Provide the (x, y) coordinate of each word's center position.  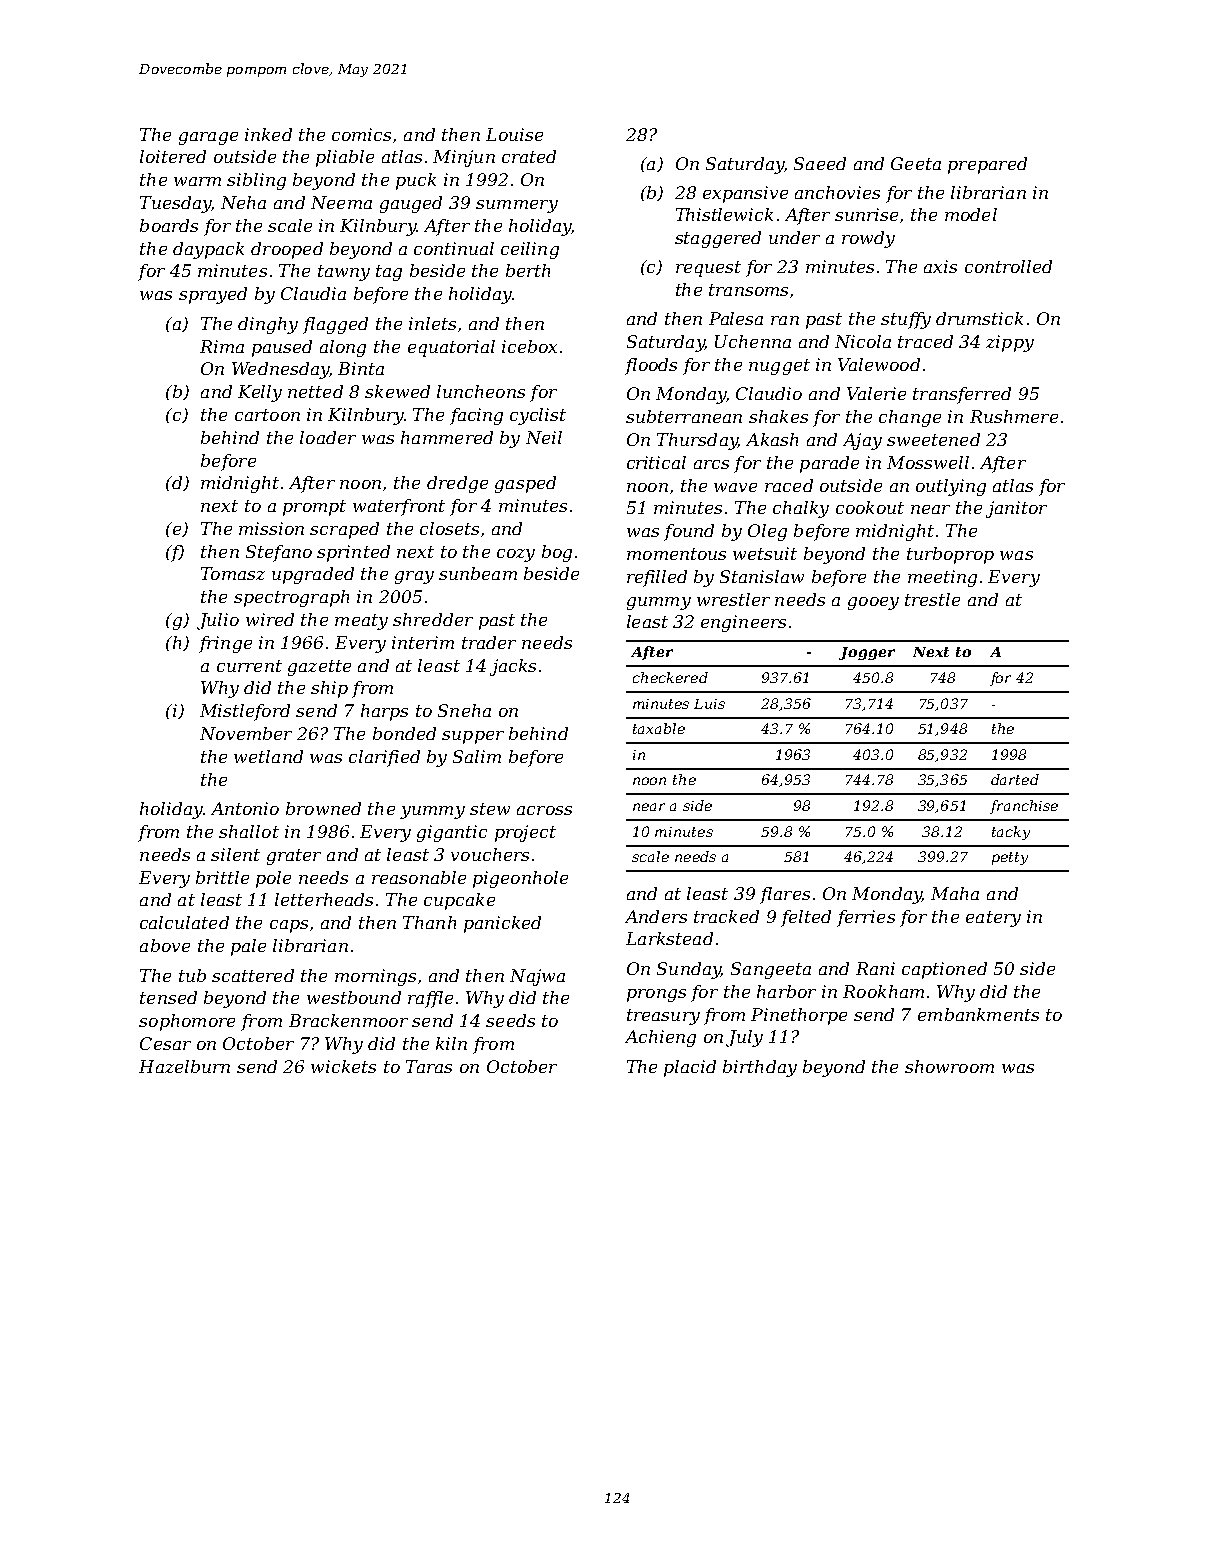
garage (208, 138)
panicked (502, 924)
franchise (1024, 807)
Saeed (820, 163)
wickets (343, 1066)
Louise (514, 134)
